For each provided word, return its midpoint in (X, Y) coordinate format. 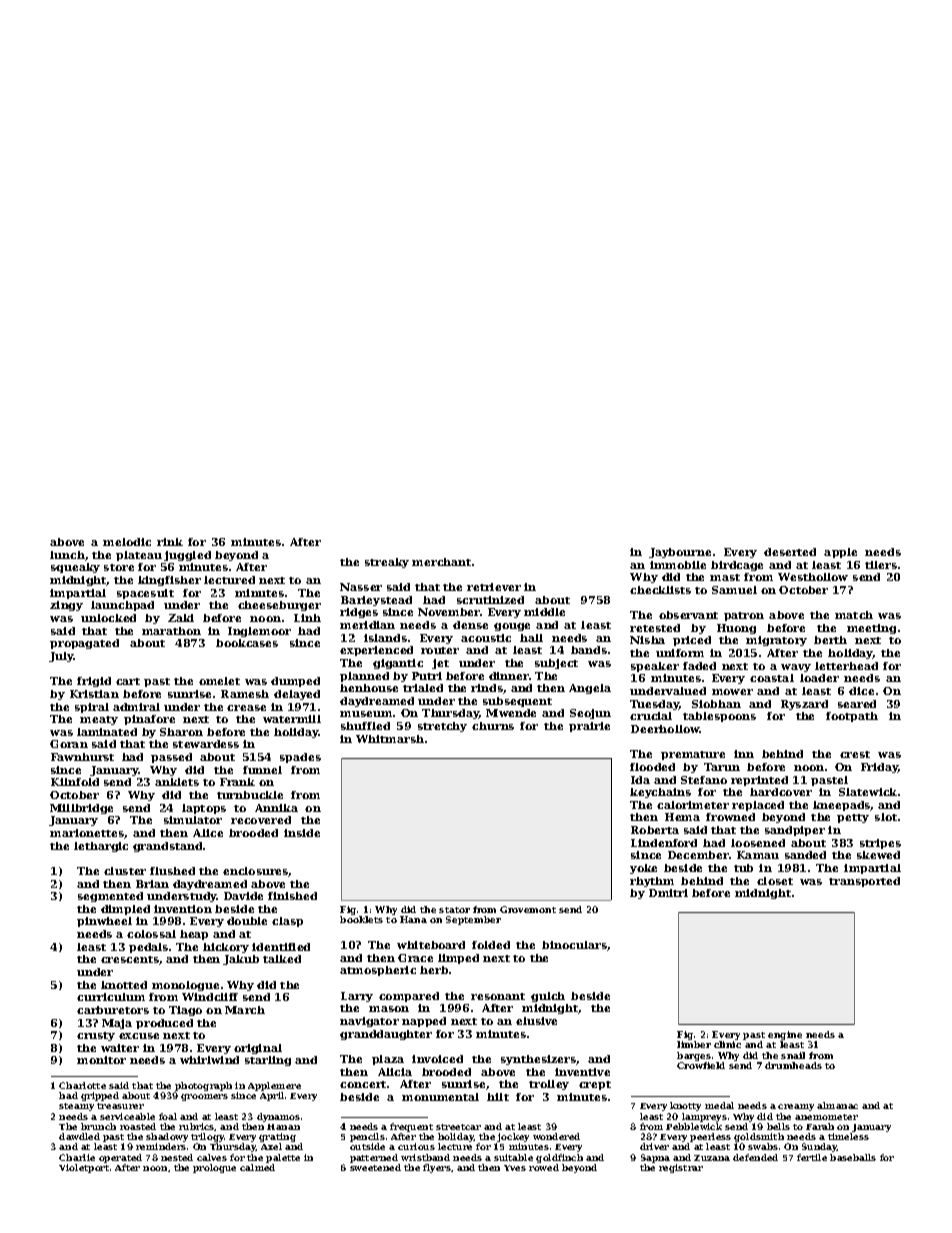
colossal (151, 934)
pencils (367, 1137)
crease (246, 708)
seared (857, 704)
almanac (837, 1105)
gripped (100, 1096)
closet (775, 881)
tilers (881, 565)
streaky (387, 563)
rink (170, 542)
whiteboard (431, 945)
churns (493, 726)
